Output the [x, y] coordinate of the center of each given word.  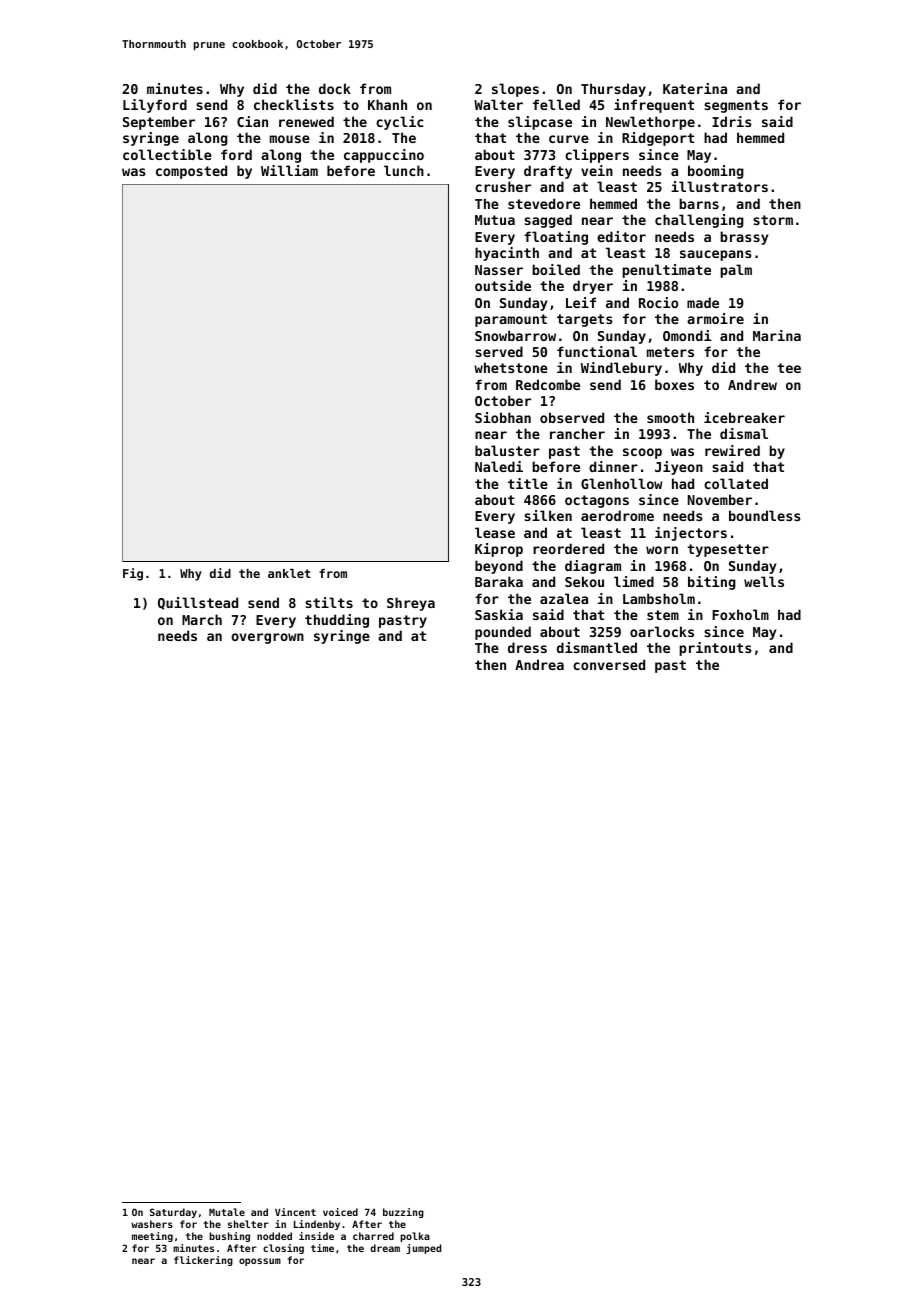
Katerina [695, 88]
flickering [203, 1261]
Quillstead [198, 603]
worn [662, 550]
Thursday [613, 90]
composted [191, 172]
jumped [423, 1249]
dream [385, 1248]
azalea [564, 598]
